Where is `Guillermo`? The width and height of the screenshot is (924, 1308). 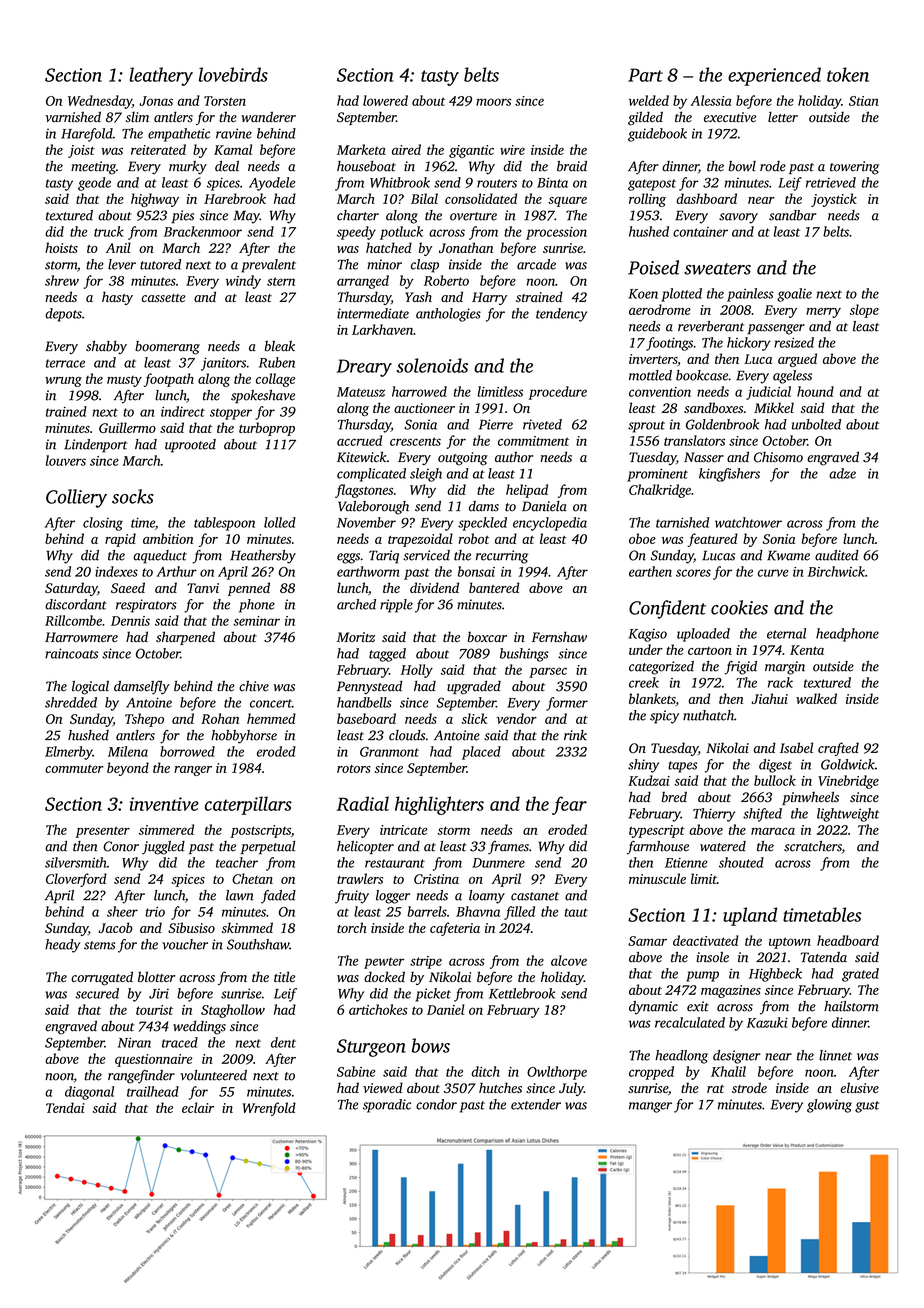 Guillermo is located at coordinates (127, 427).
